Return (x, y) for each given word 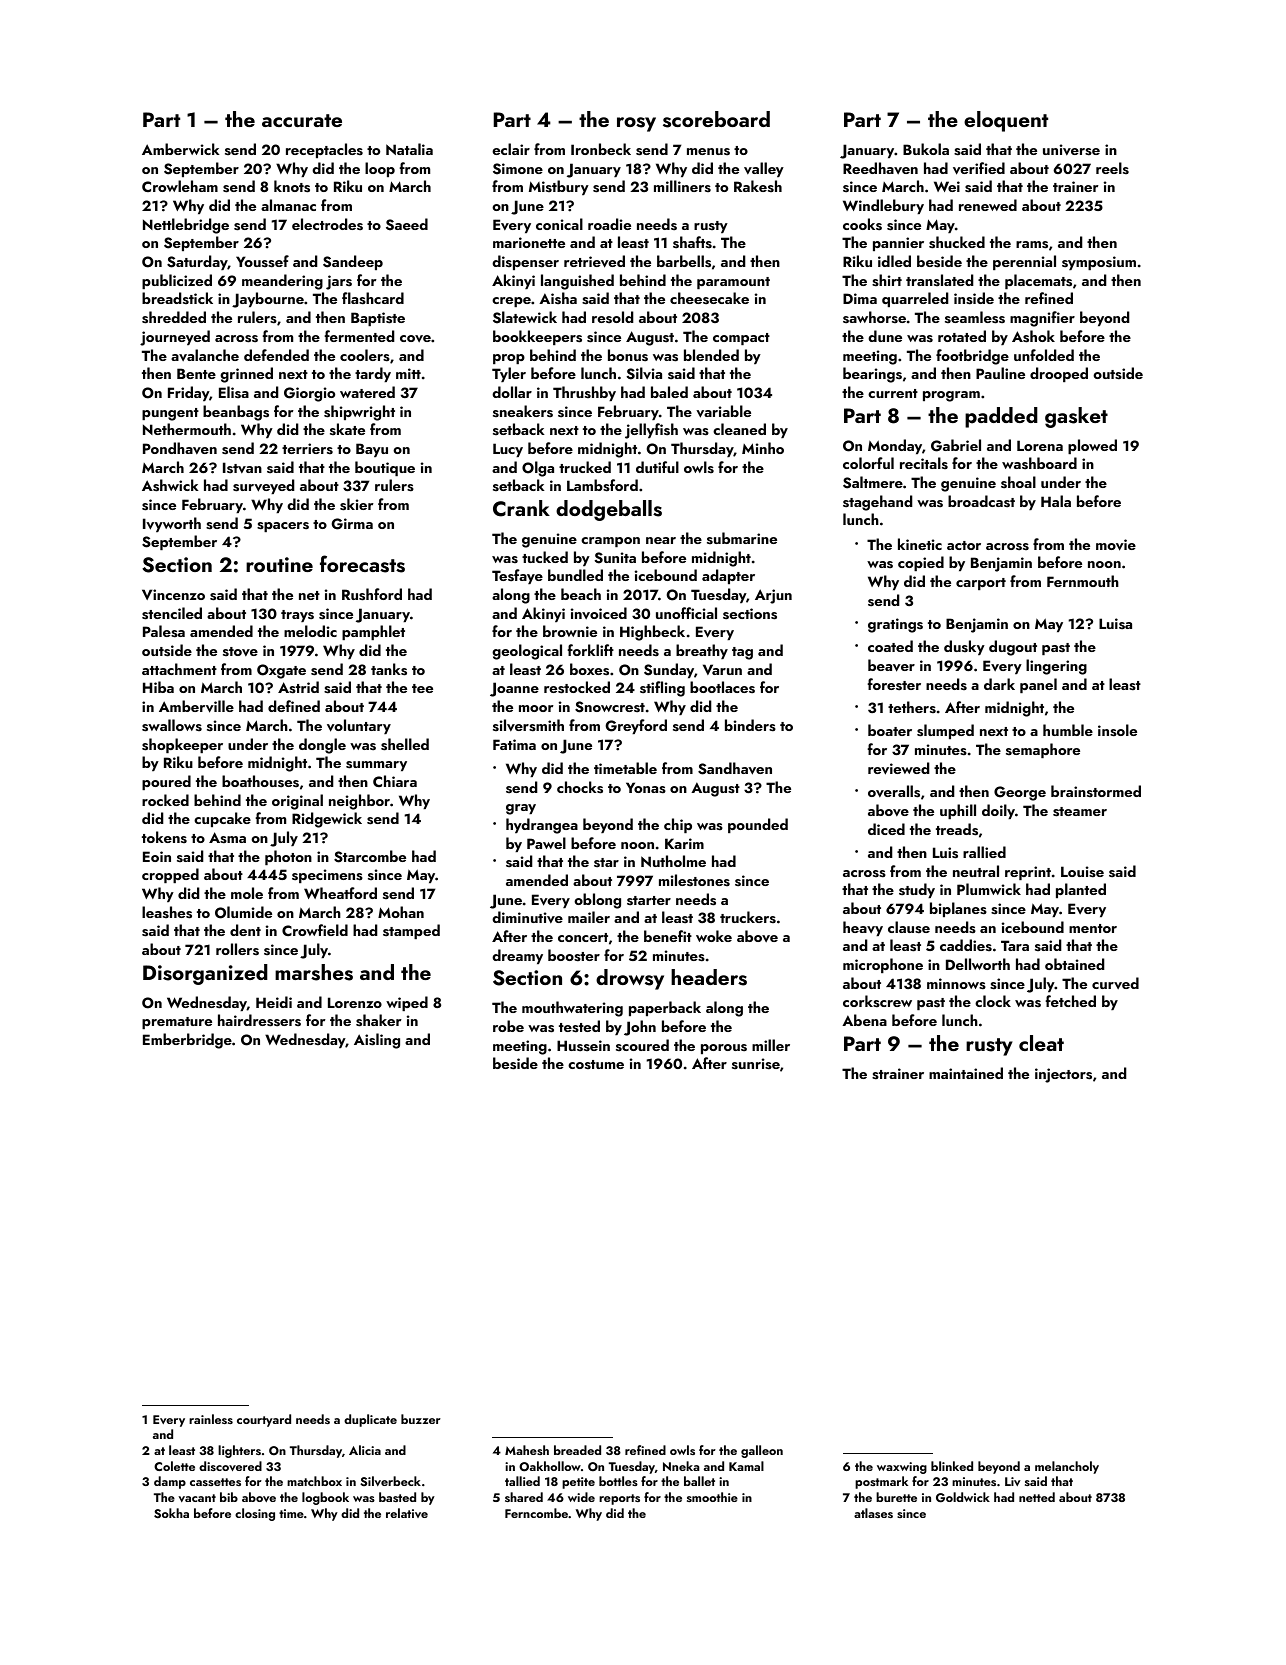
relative (407, 1513)
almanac (288, 205)
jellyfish (651, 431)
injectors (1063, 1075)
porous (724, 1049)
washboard (1039, 463)
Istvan (242, 468)
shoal (1018, 482)
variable (723, 411)
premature (177, 1023)
